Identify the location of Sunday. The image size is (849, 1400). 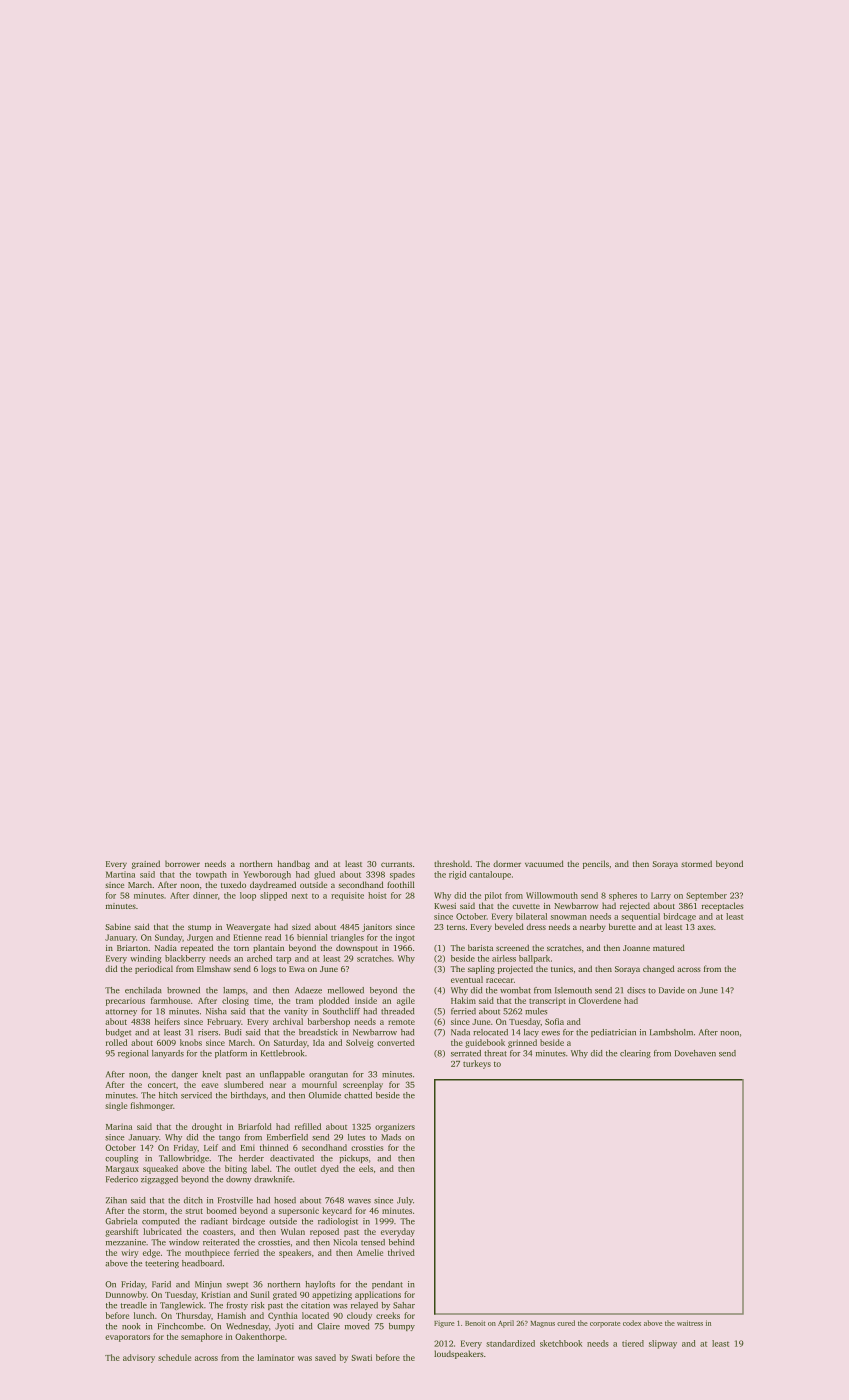
(168, 938).
